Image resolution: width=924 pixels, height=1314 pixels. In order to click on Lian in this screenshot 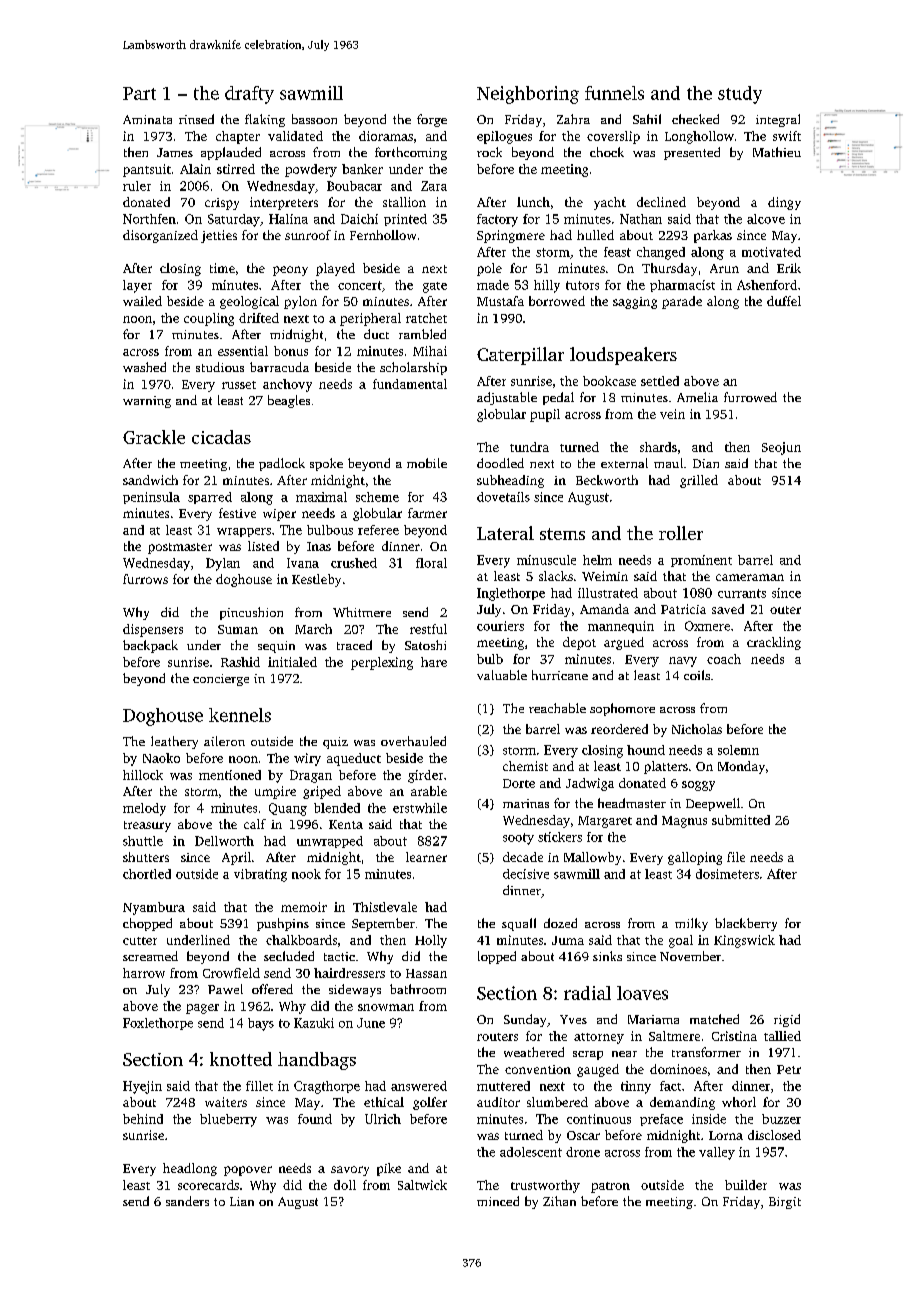, I will do `click(242, 1201)`.
